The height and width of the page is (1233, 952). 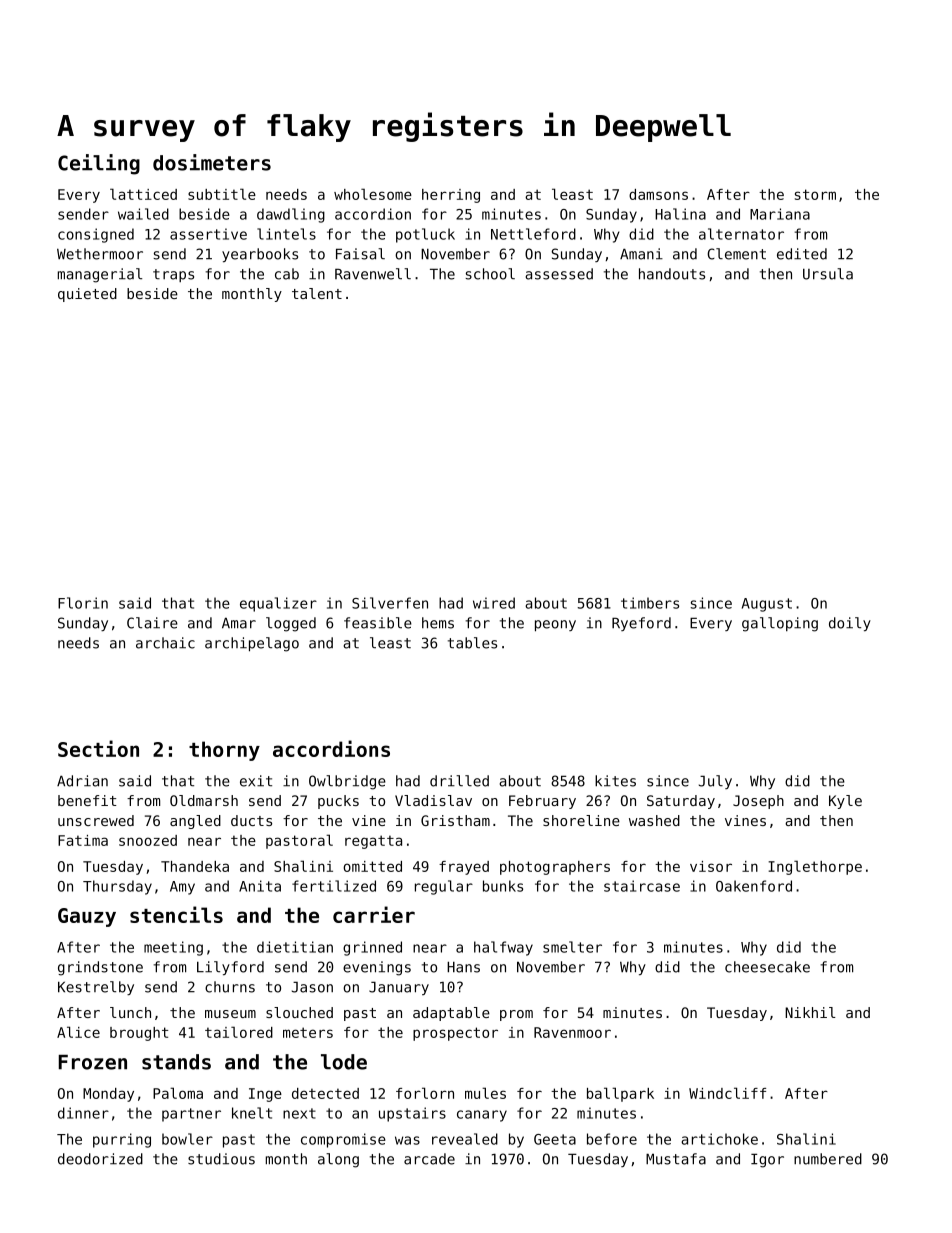 I want to click on Geeta, so click(x=555, y=1139).
